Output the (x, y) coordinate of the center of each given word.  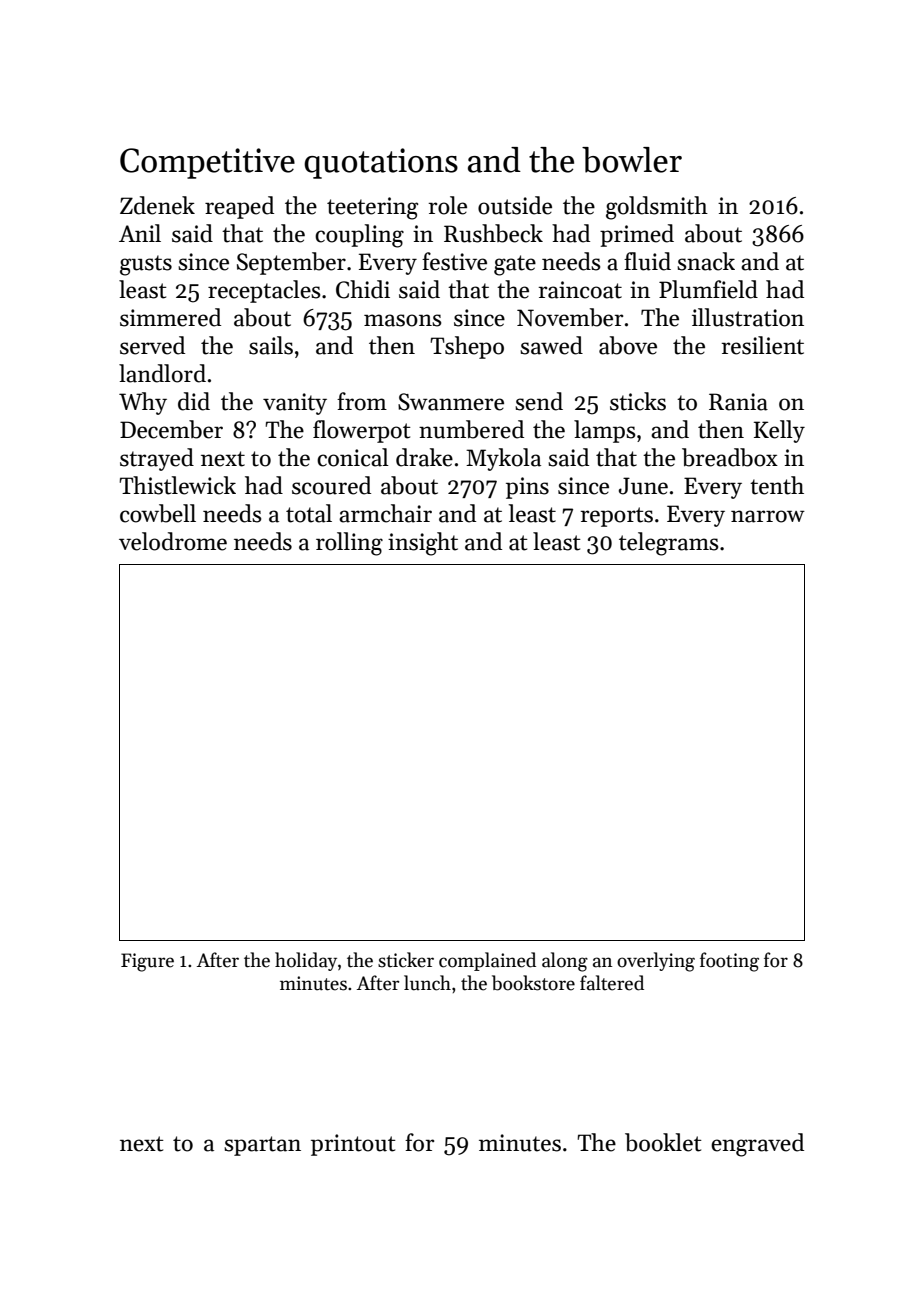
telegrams (668, 544)
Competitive (207, 163)
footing (729, 962)
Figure (147, 962)
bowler (632, 160)
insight (423, 544)
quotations (381, 163)
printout (353, 1145)
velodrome (173, 541)
